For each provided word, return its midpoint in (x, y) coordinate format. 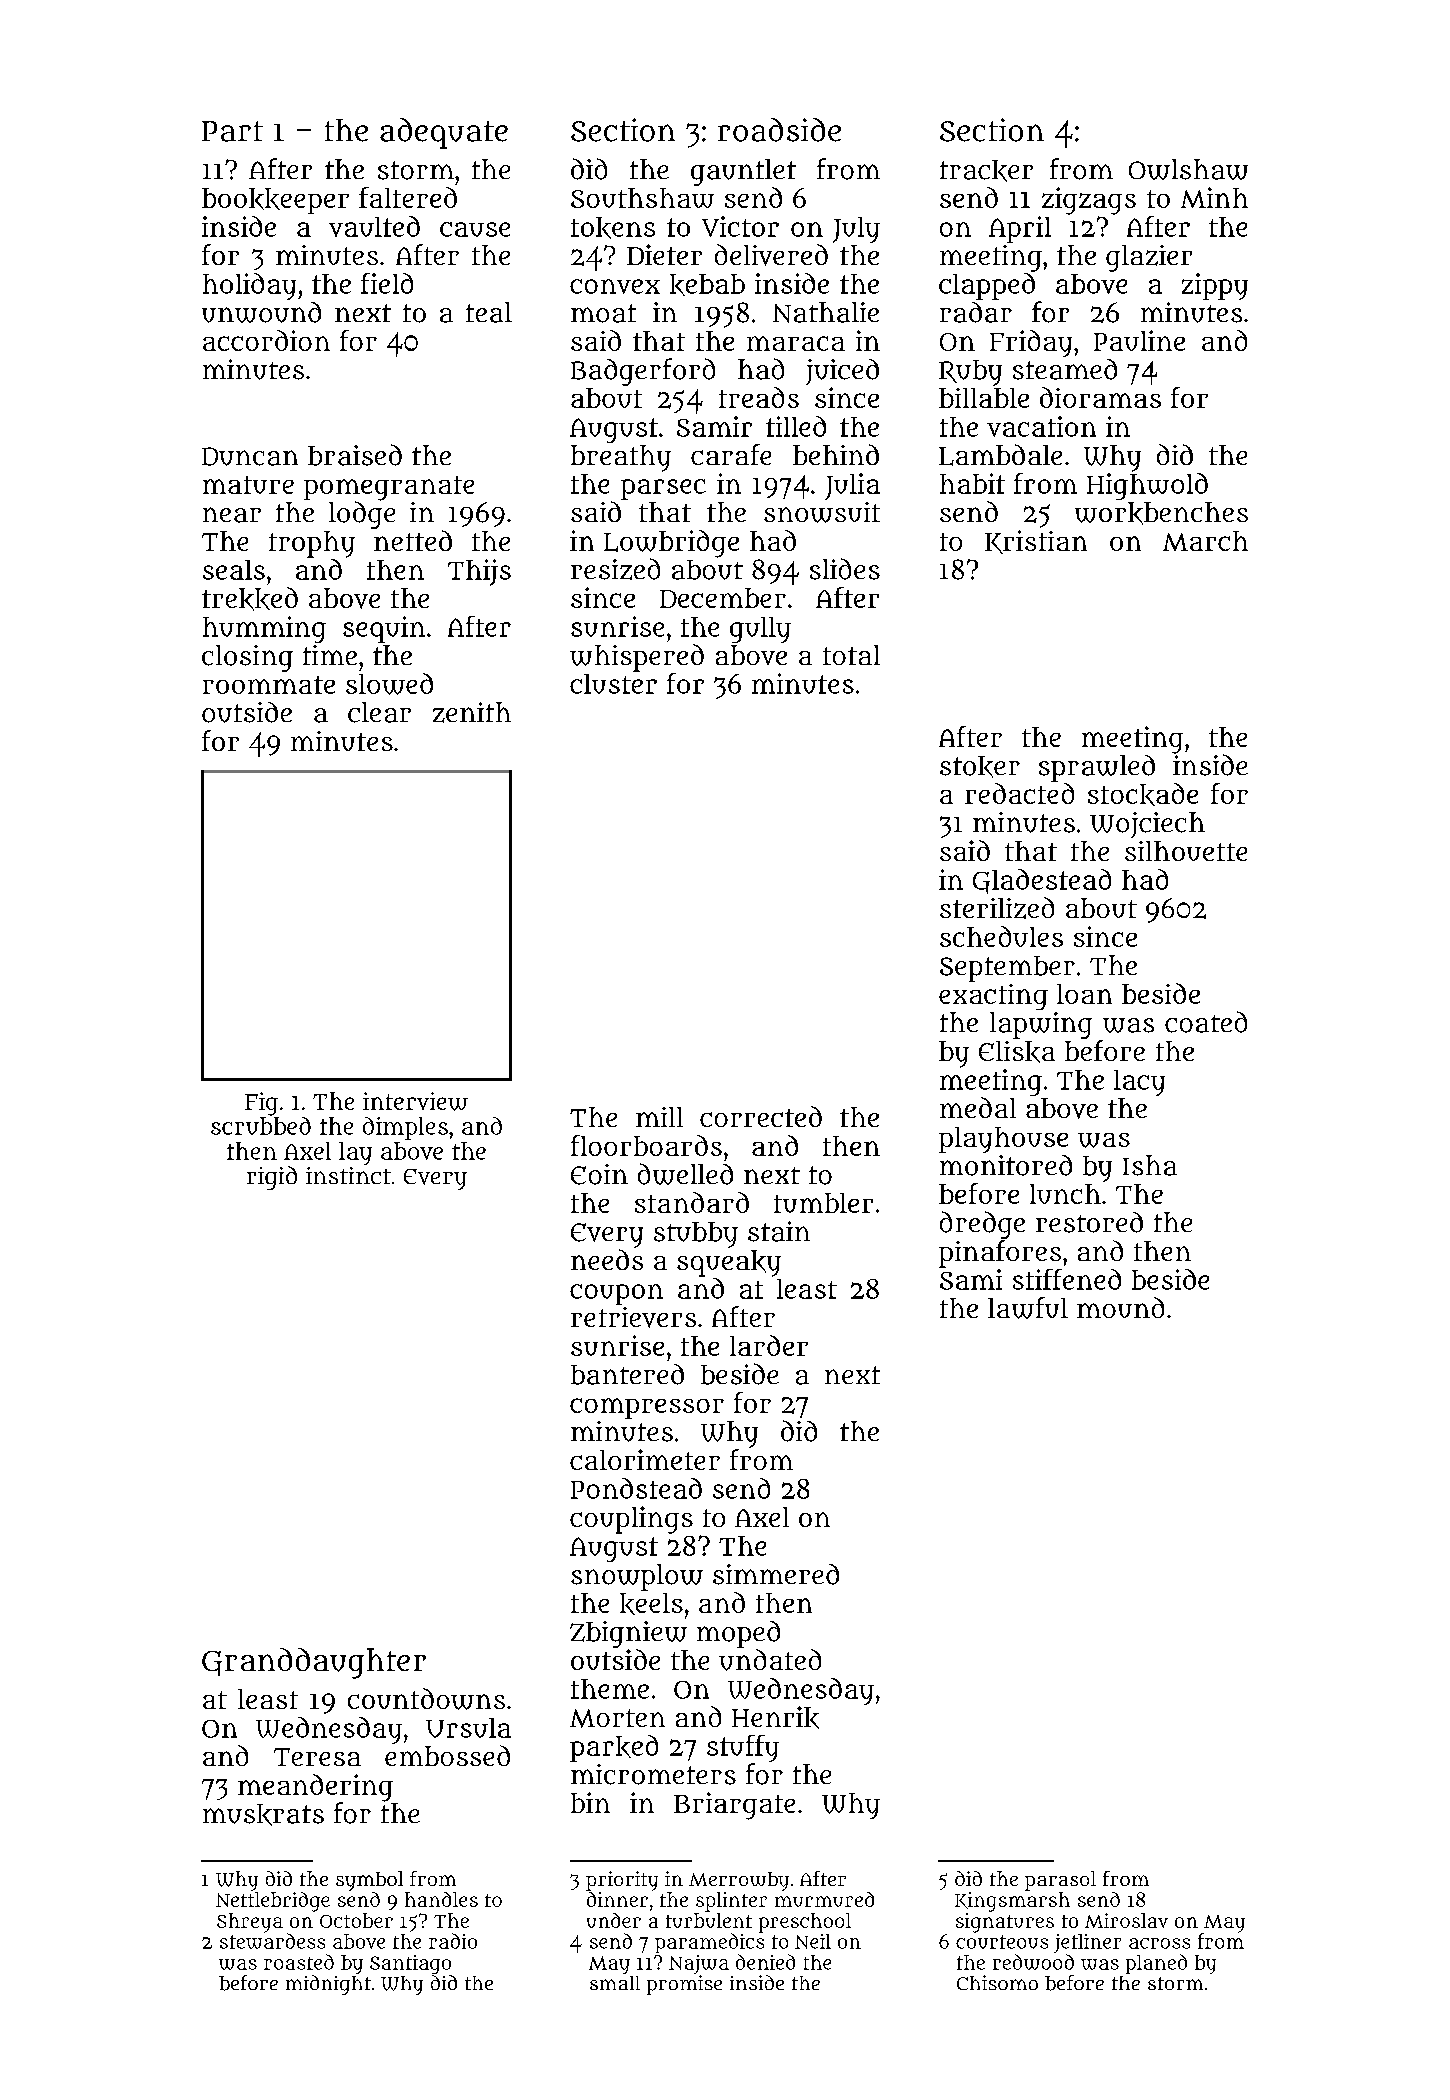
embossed (447, 1755)
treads (759, 397)
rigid (272, 1178)
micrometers (653, 1774)
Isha (1150, 1165)
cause (475, 229)
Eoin (599, 1174)
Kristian (1036, 542)
